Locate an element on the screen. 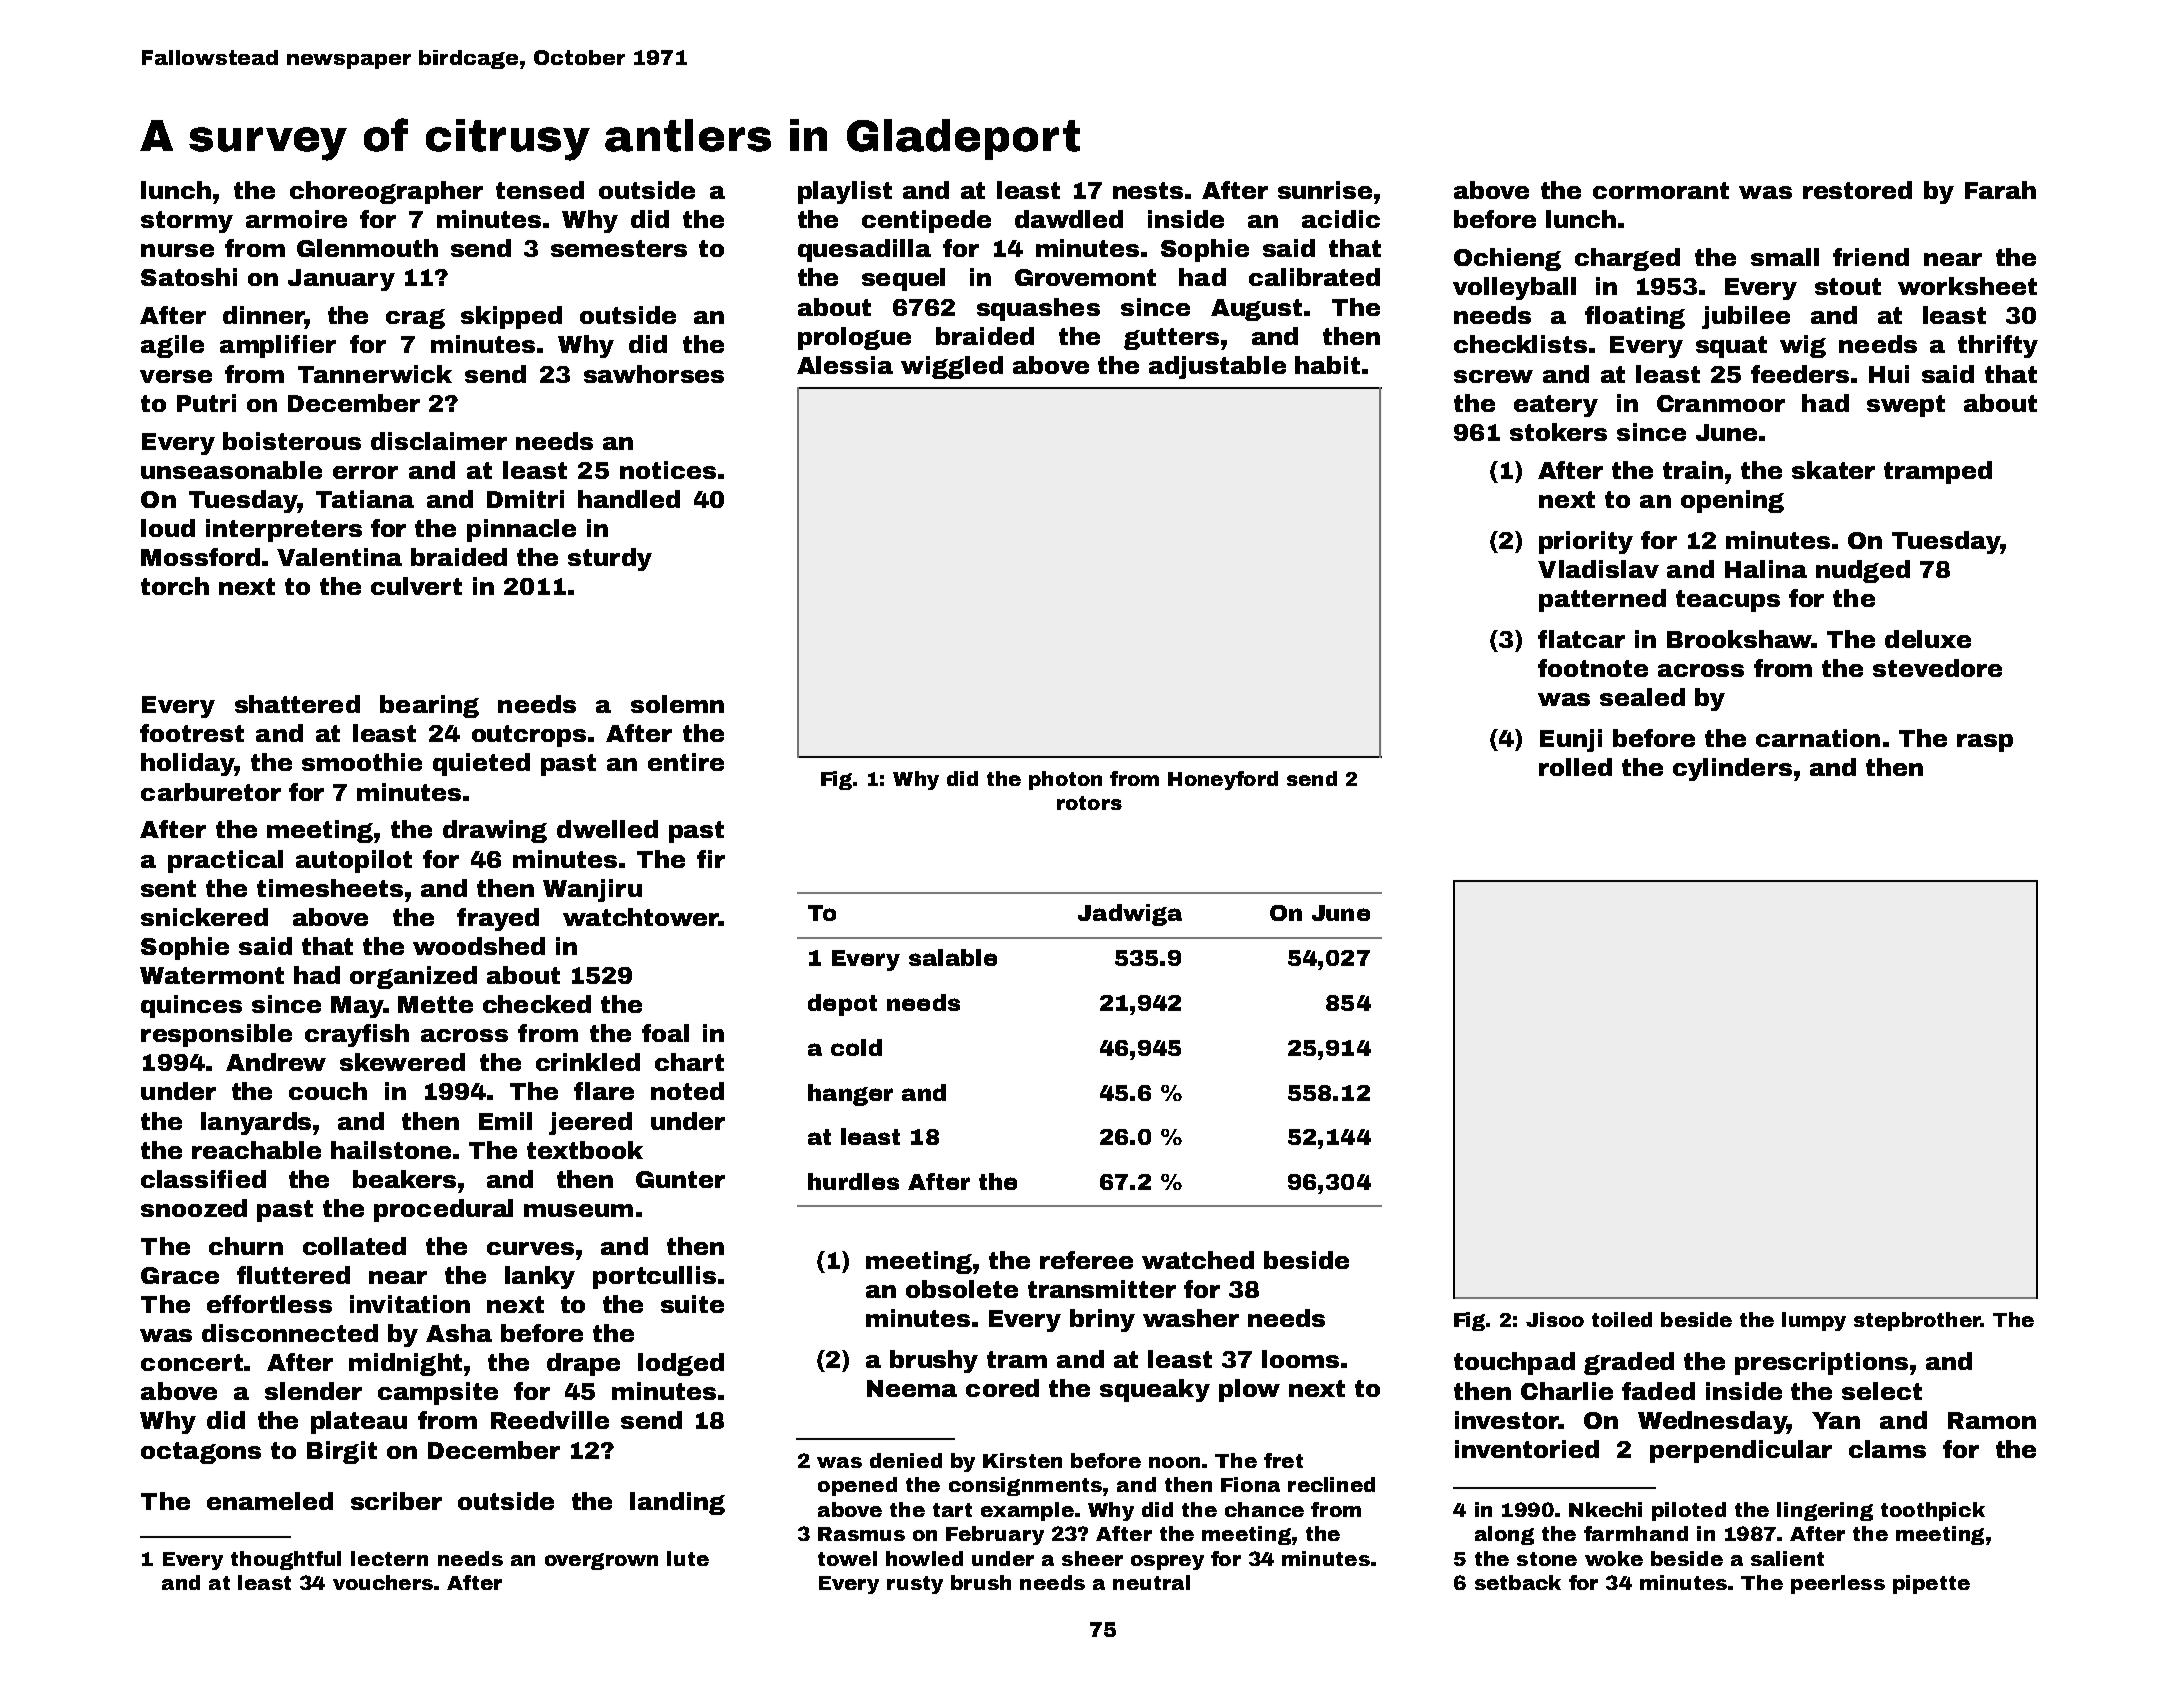 The height and width of the screenshot is (1683, 2178). overgrown is located at coordinates (601, 1561).
